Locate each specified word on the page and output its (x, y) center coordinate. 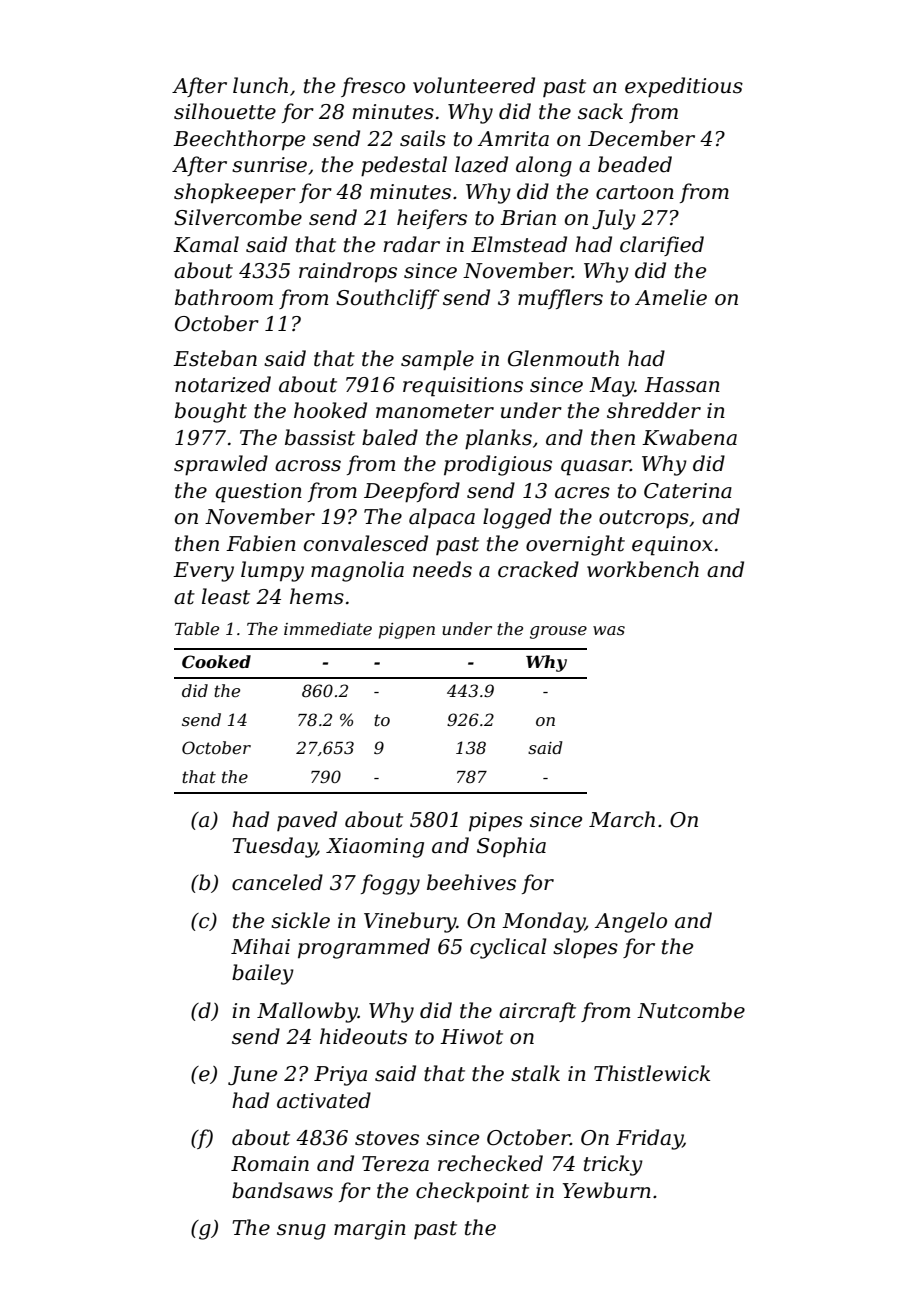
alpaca (442, 518)
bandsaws (282, 1190)
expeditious (684, 87)
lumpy (272, 571)
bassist (320, 437)
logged (517, 518)
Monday (543, 922)
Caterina (688, 491)
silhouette (225, 111)
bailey (263, 974)
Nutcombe (691, 1010)
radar (412, 244)
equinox (672, 546)
